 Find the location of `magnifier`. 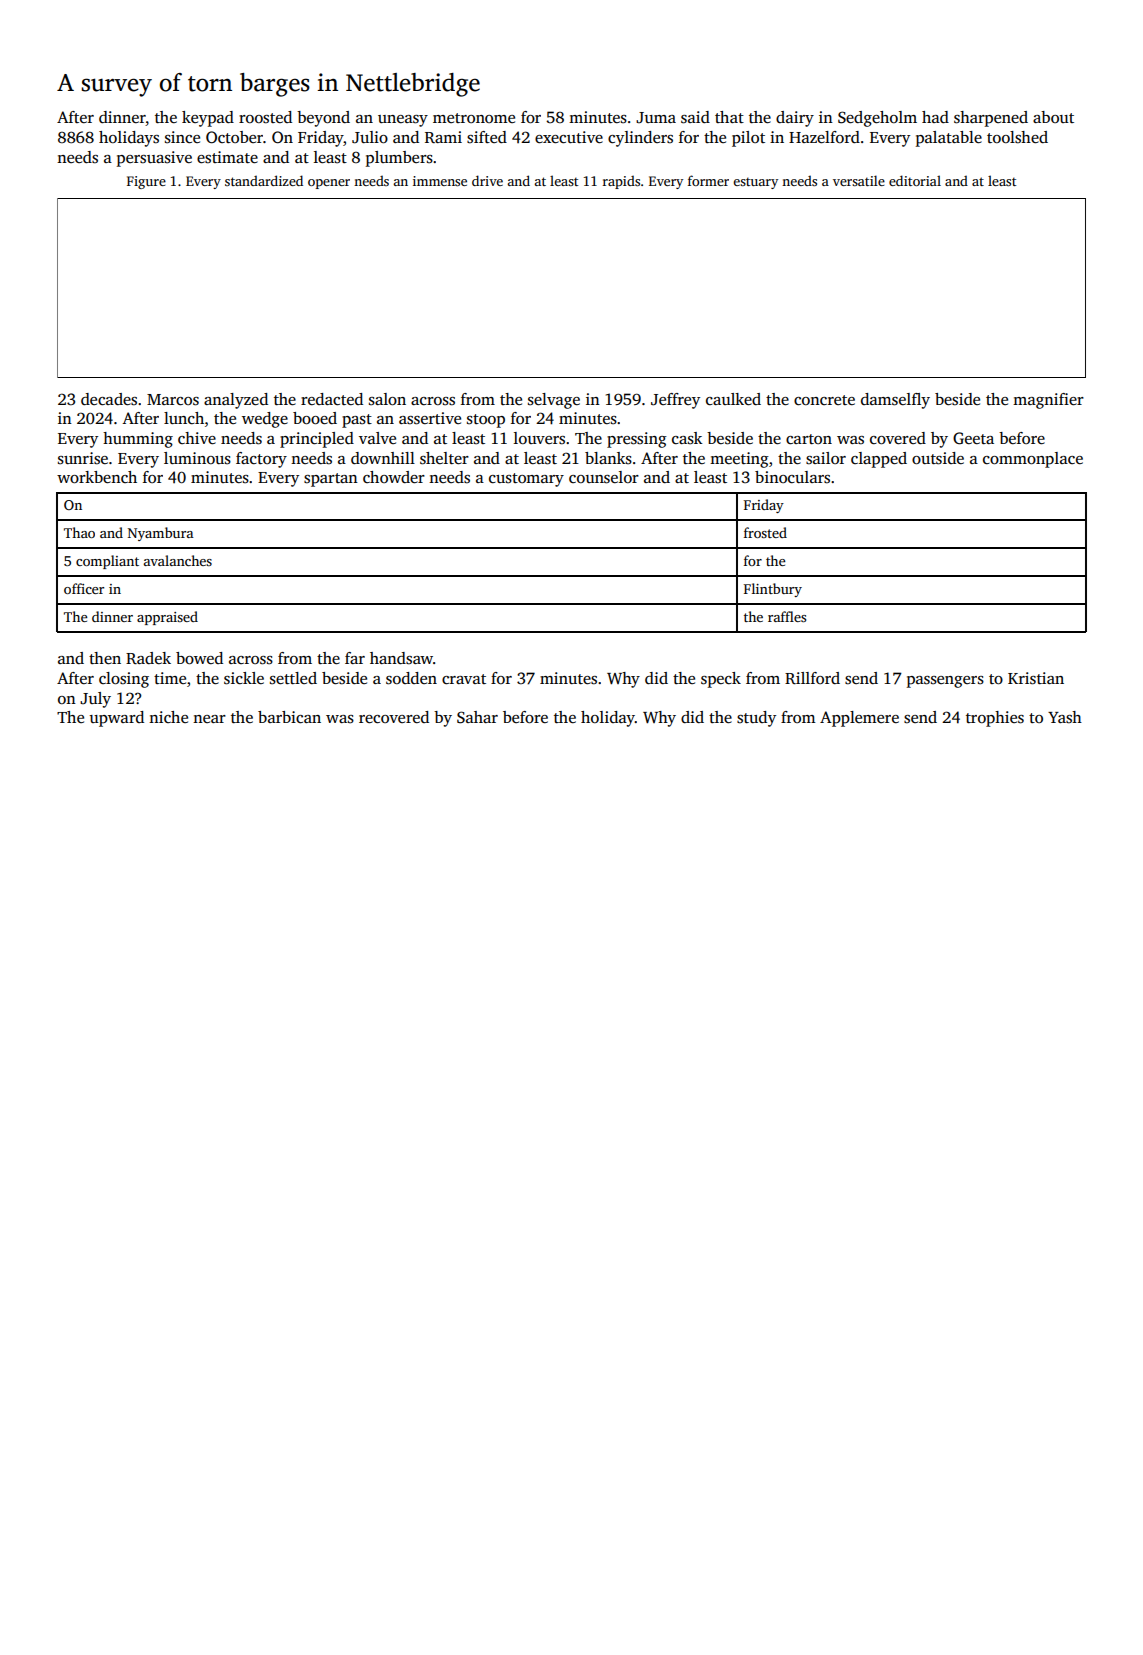

magnifier is located at coordinates (1048, 401).
